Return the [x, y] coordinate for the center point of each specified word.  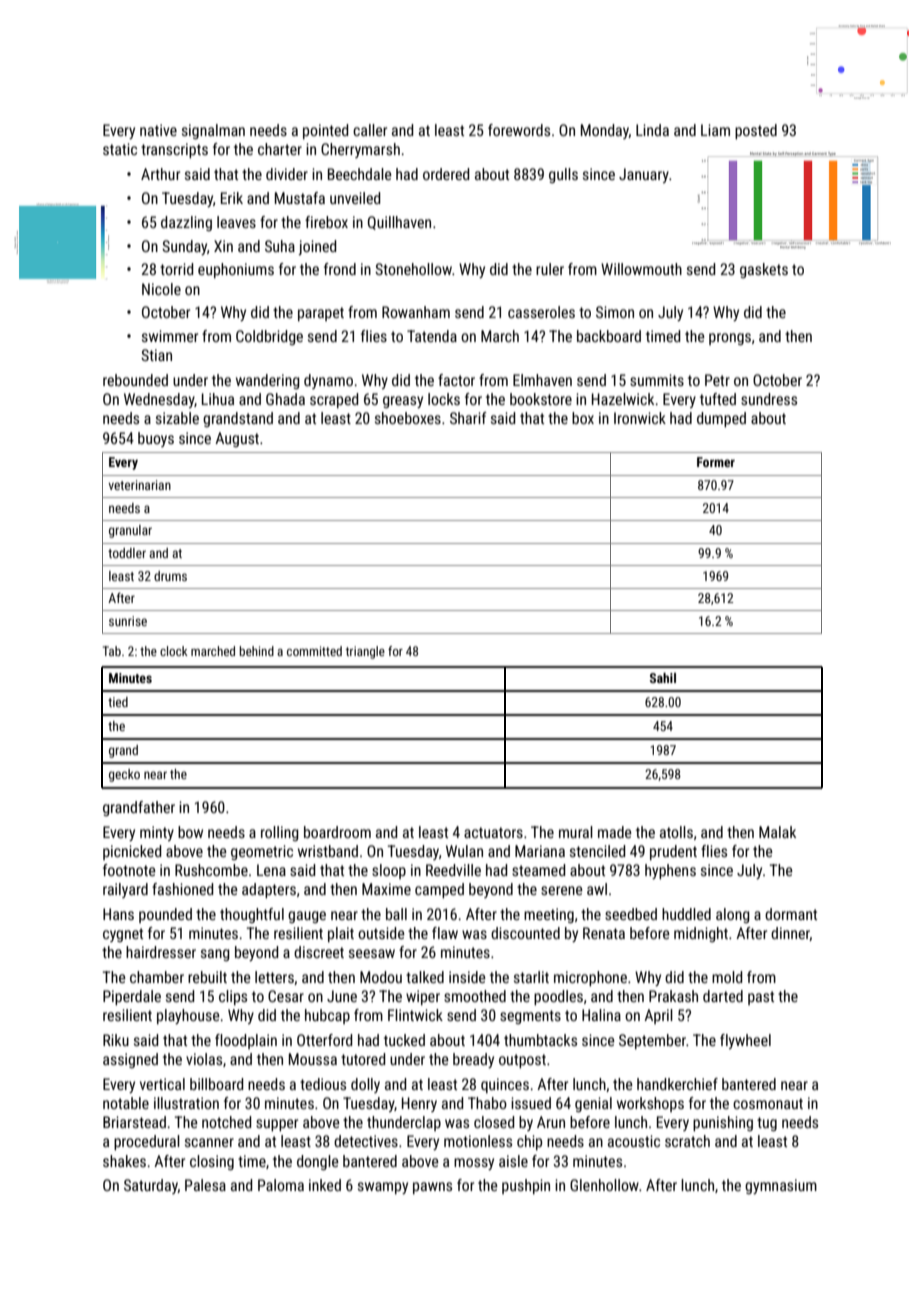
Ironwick [640, 418]
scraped [334, 400]
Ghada [285, 399]
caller [370, 130]
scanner [209, 1142]
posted [756, 131]
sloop [389, 871]
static [120, 149]
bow [190, 832]
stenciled [597, 851]
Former [716, 462]
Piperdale [132, 997]
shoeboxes [408, 418]
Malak [777, 832]
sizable [177, 418]
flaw [445, 933]
